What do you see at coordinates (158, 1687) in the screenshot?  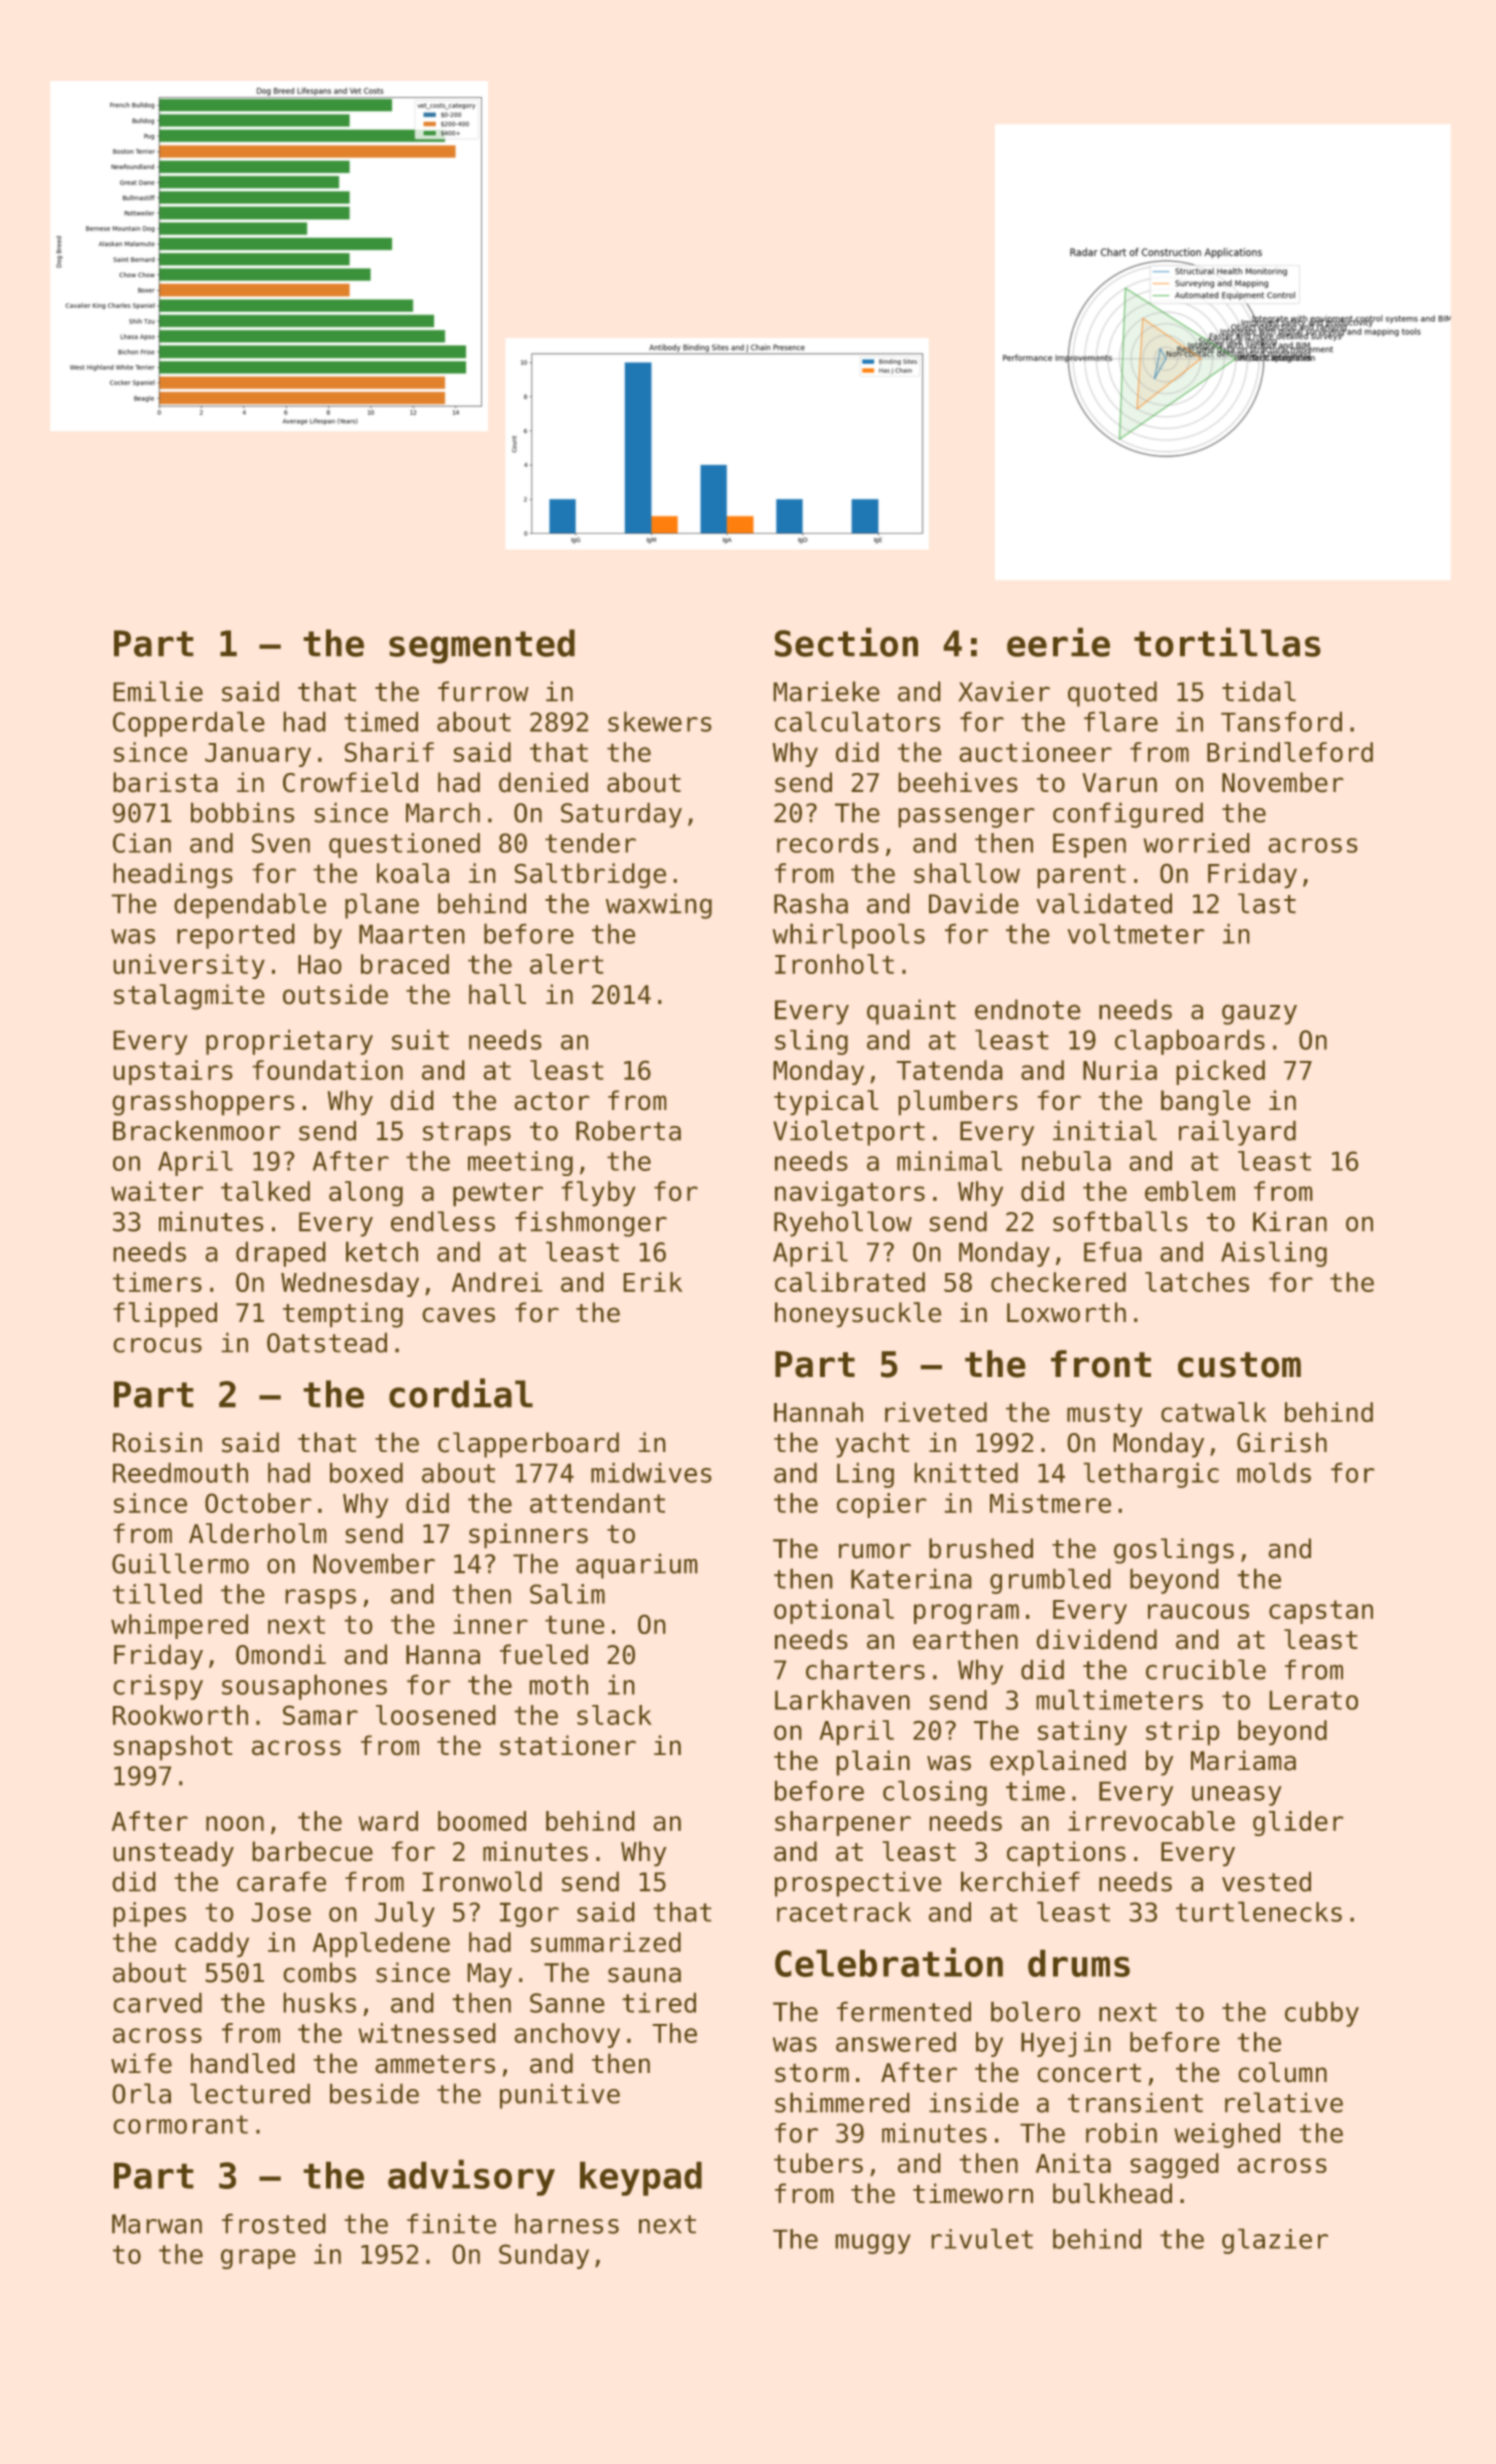 I see `crispy` at bounding box center [158, 1687].
